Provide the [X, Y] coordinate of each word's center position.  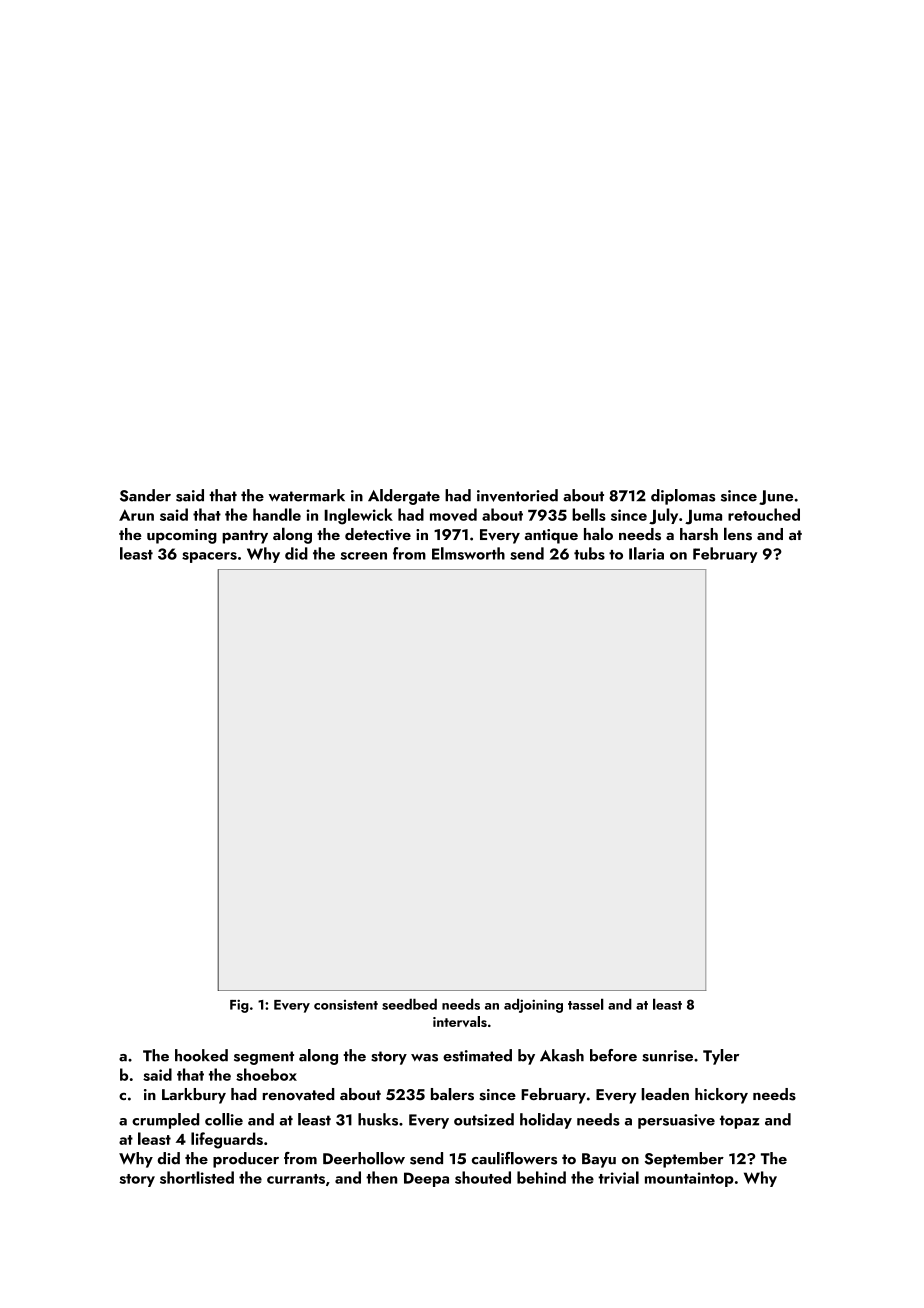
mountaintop [689, 1179]
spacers [209, 557]
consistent [346, 1005]
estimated [477, 1055]
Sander [145, 495]
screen [363, 556]
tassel [586, 1004]
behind [541, 1177]
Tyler [721, 1057]
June [776, 497]
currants [296, 1179]
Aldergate [404, 497]
